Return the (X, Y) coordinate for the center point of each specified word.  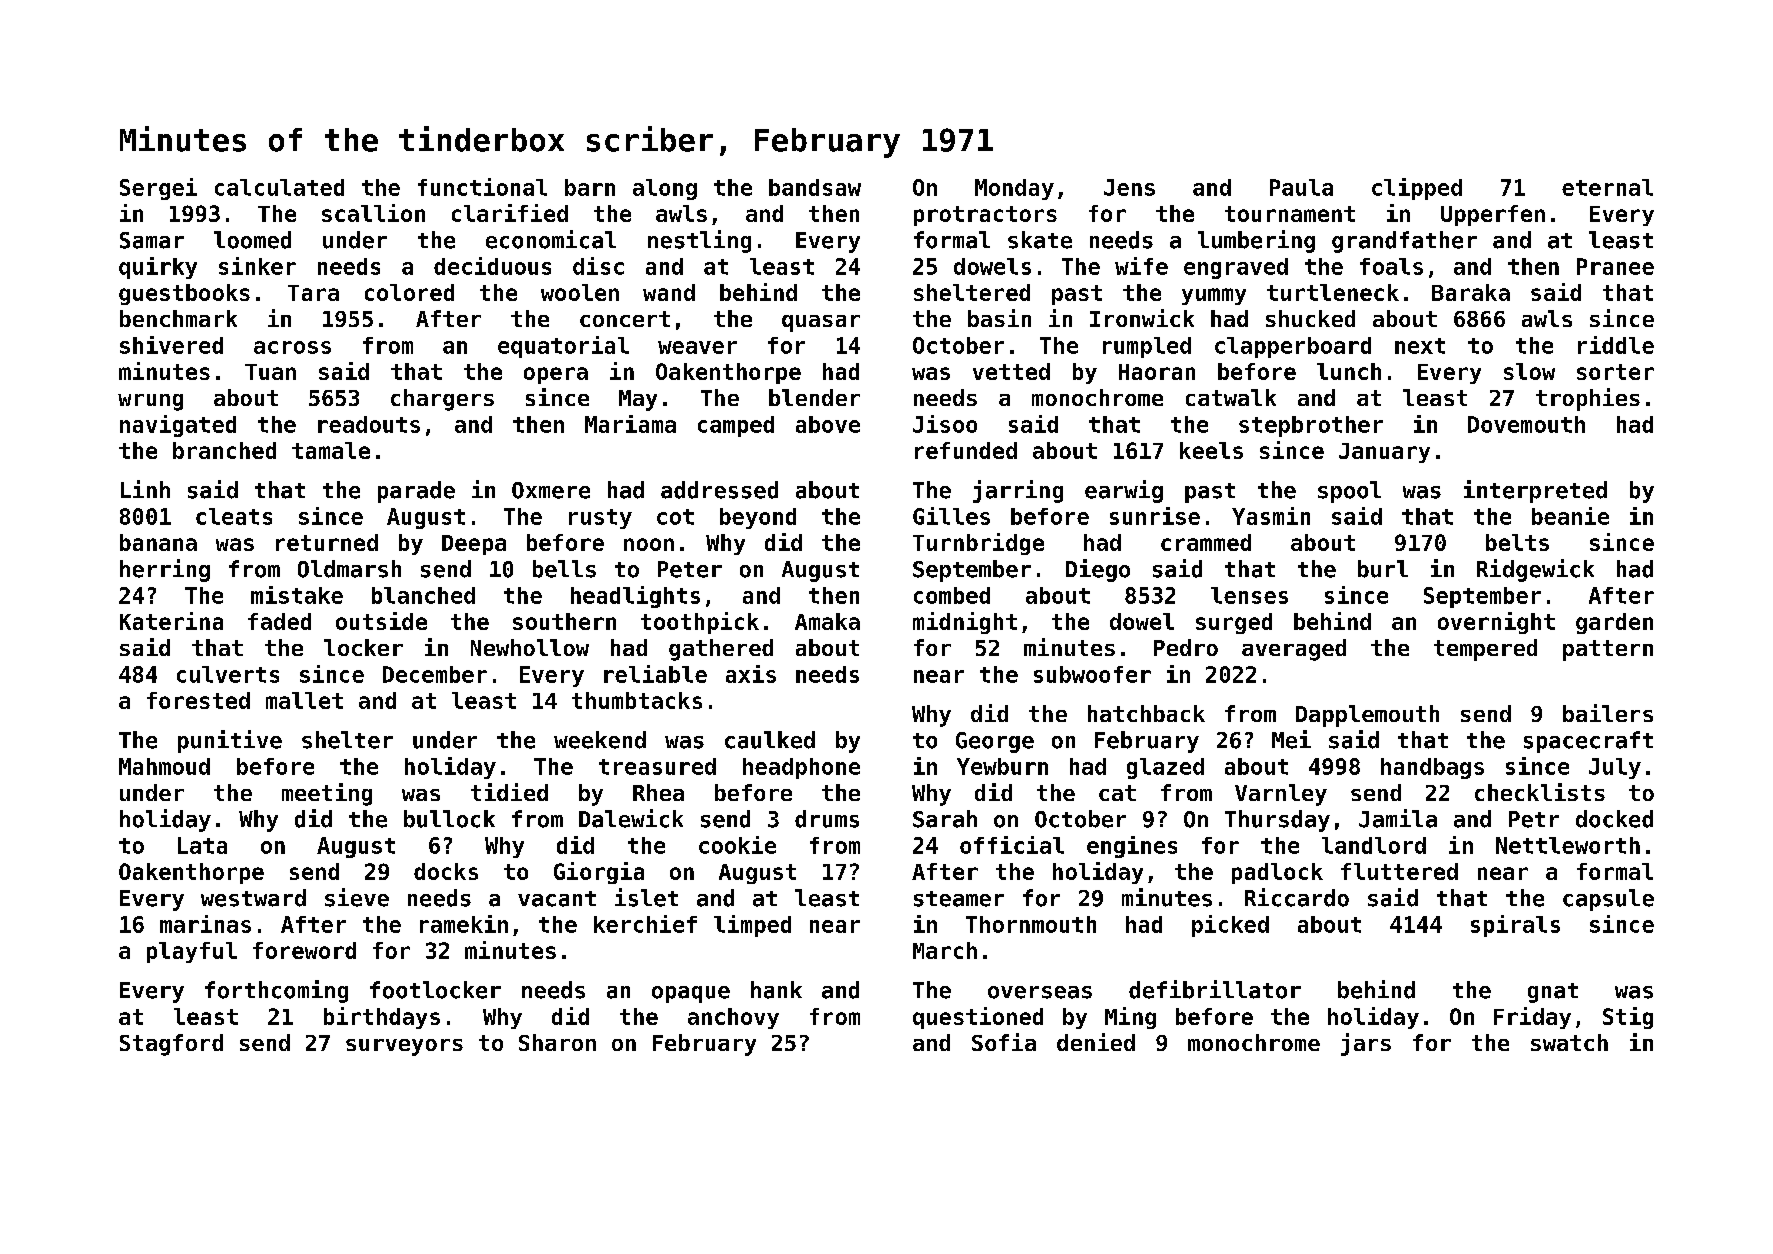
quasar (821, 323)
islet (646, 897)
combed (952, 595)
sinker (257, 266)
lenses (1249, 595)
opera (556, 375)
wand (669, 292)
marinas (205, 924)
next (1420, 346)
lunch (1349, 371)
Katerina (171, 621)
